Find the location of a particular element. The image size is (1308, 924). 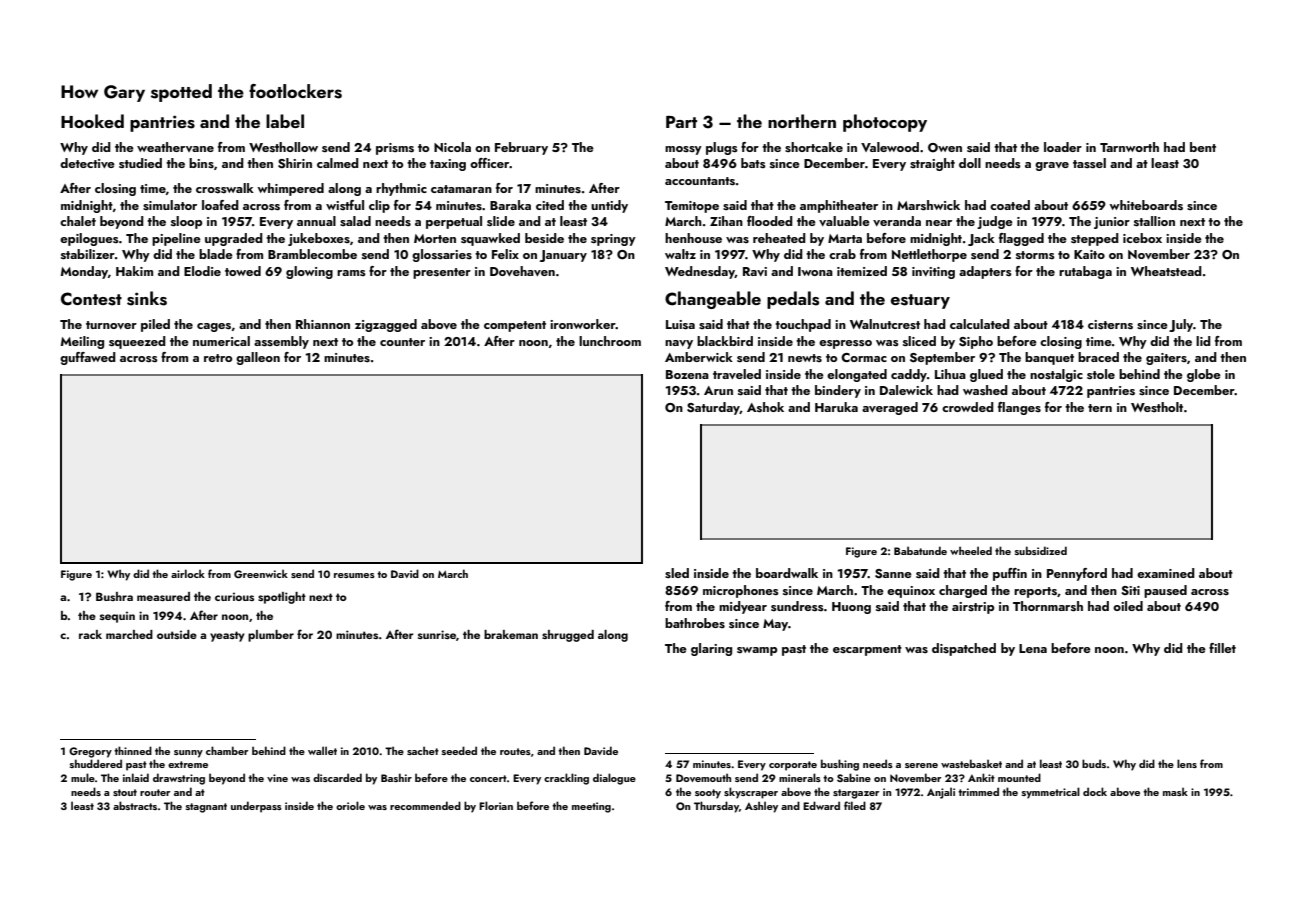

Westholt is located at coordinates (1157, 407).
